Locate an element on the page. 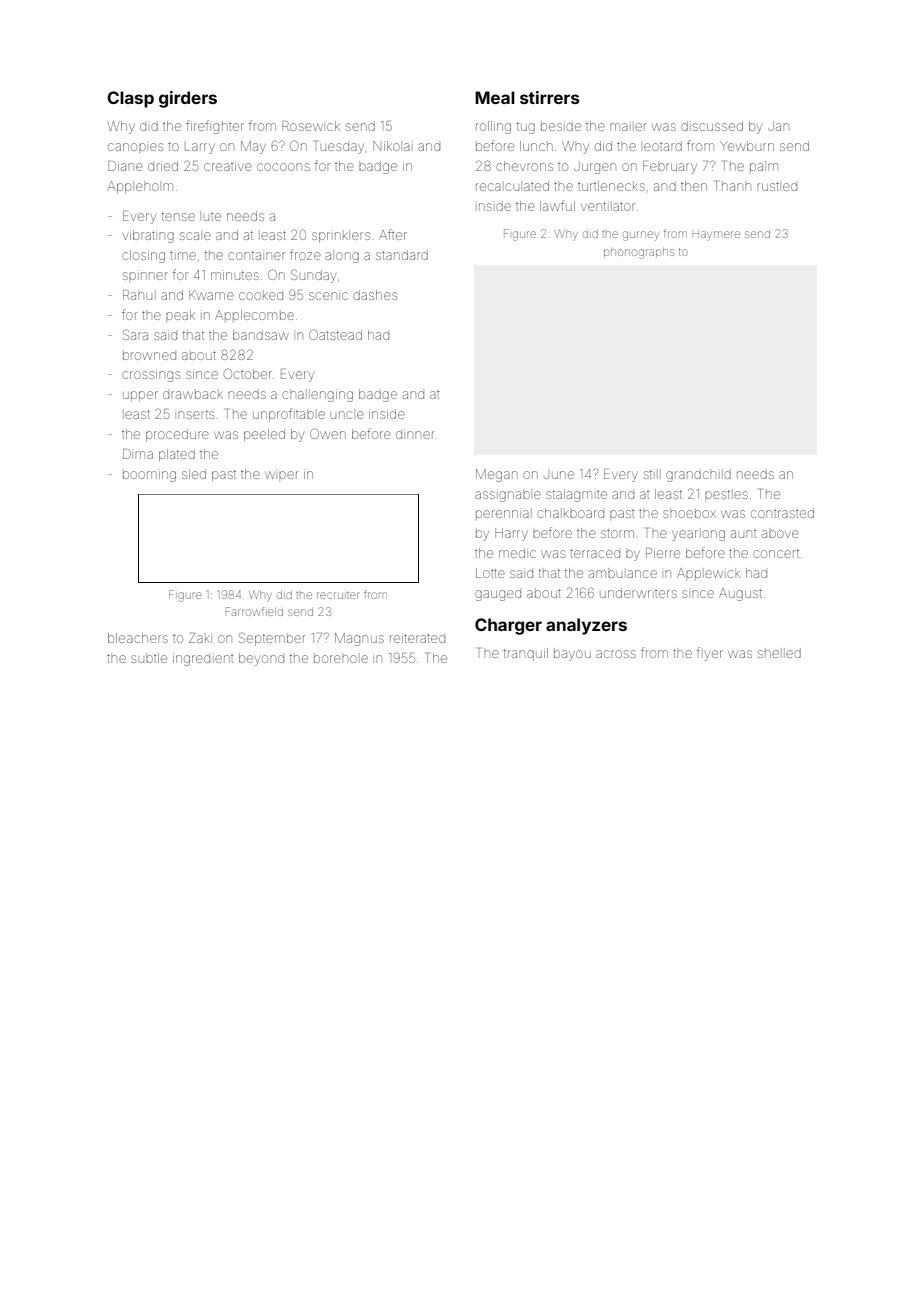  recalculated is located at coordinates (512, 186).
